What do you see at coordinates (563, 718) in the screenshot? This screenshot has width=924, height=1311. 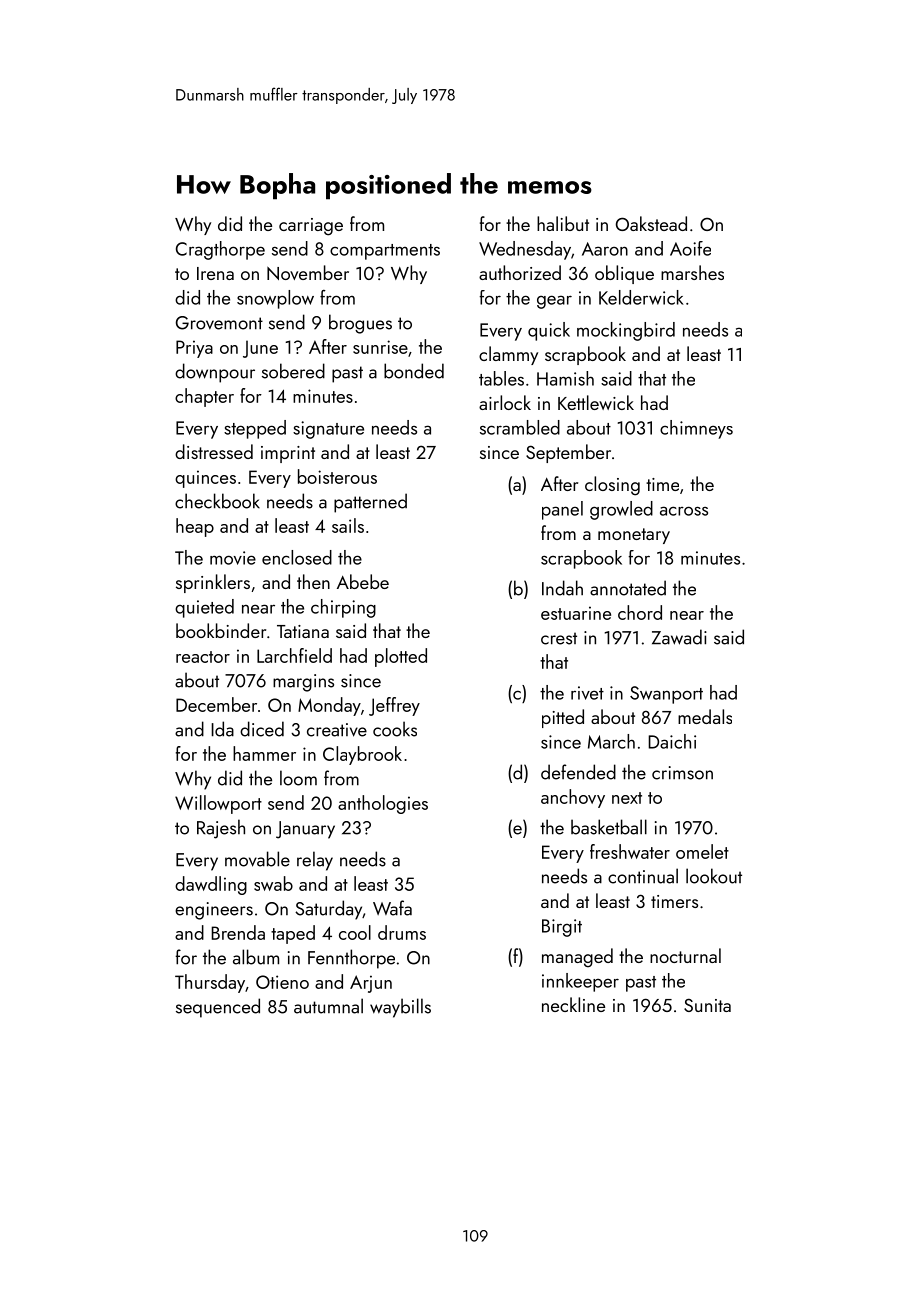 I see `pitted` at bounding box center [563, 718].
